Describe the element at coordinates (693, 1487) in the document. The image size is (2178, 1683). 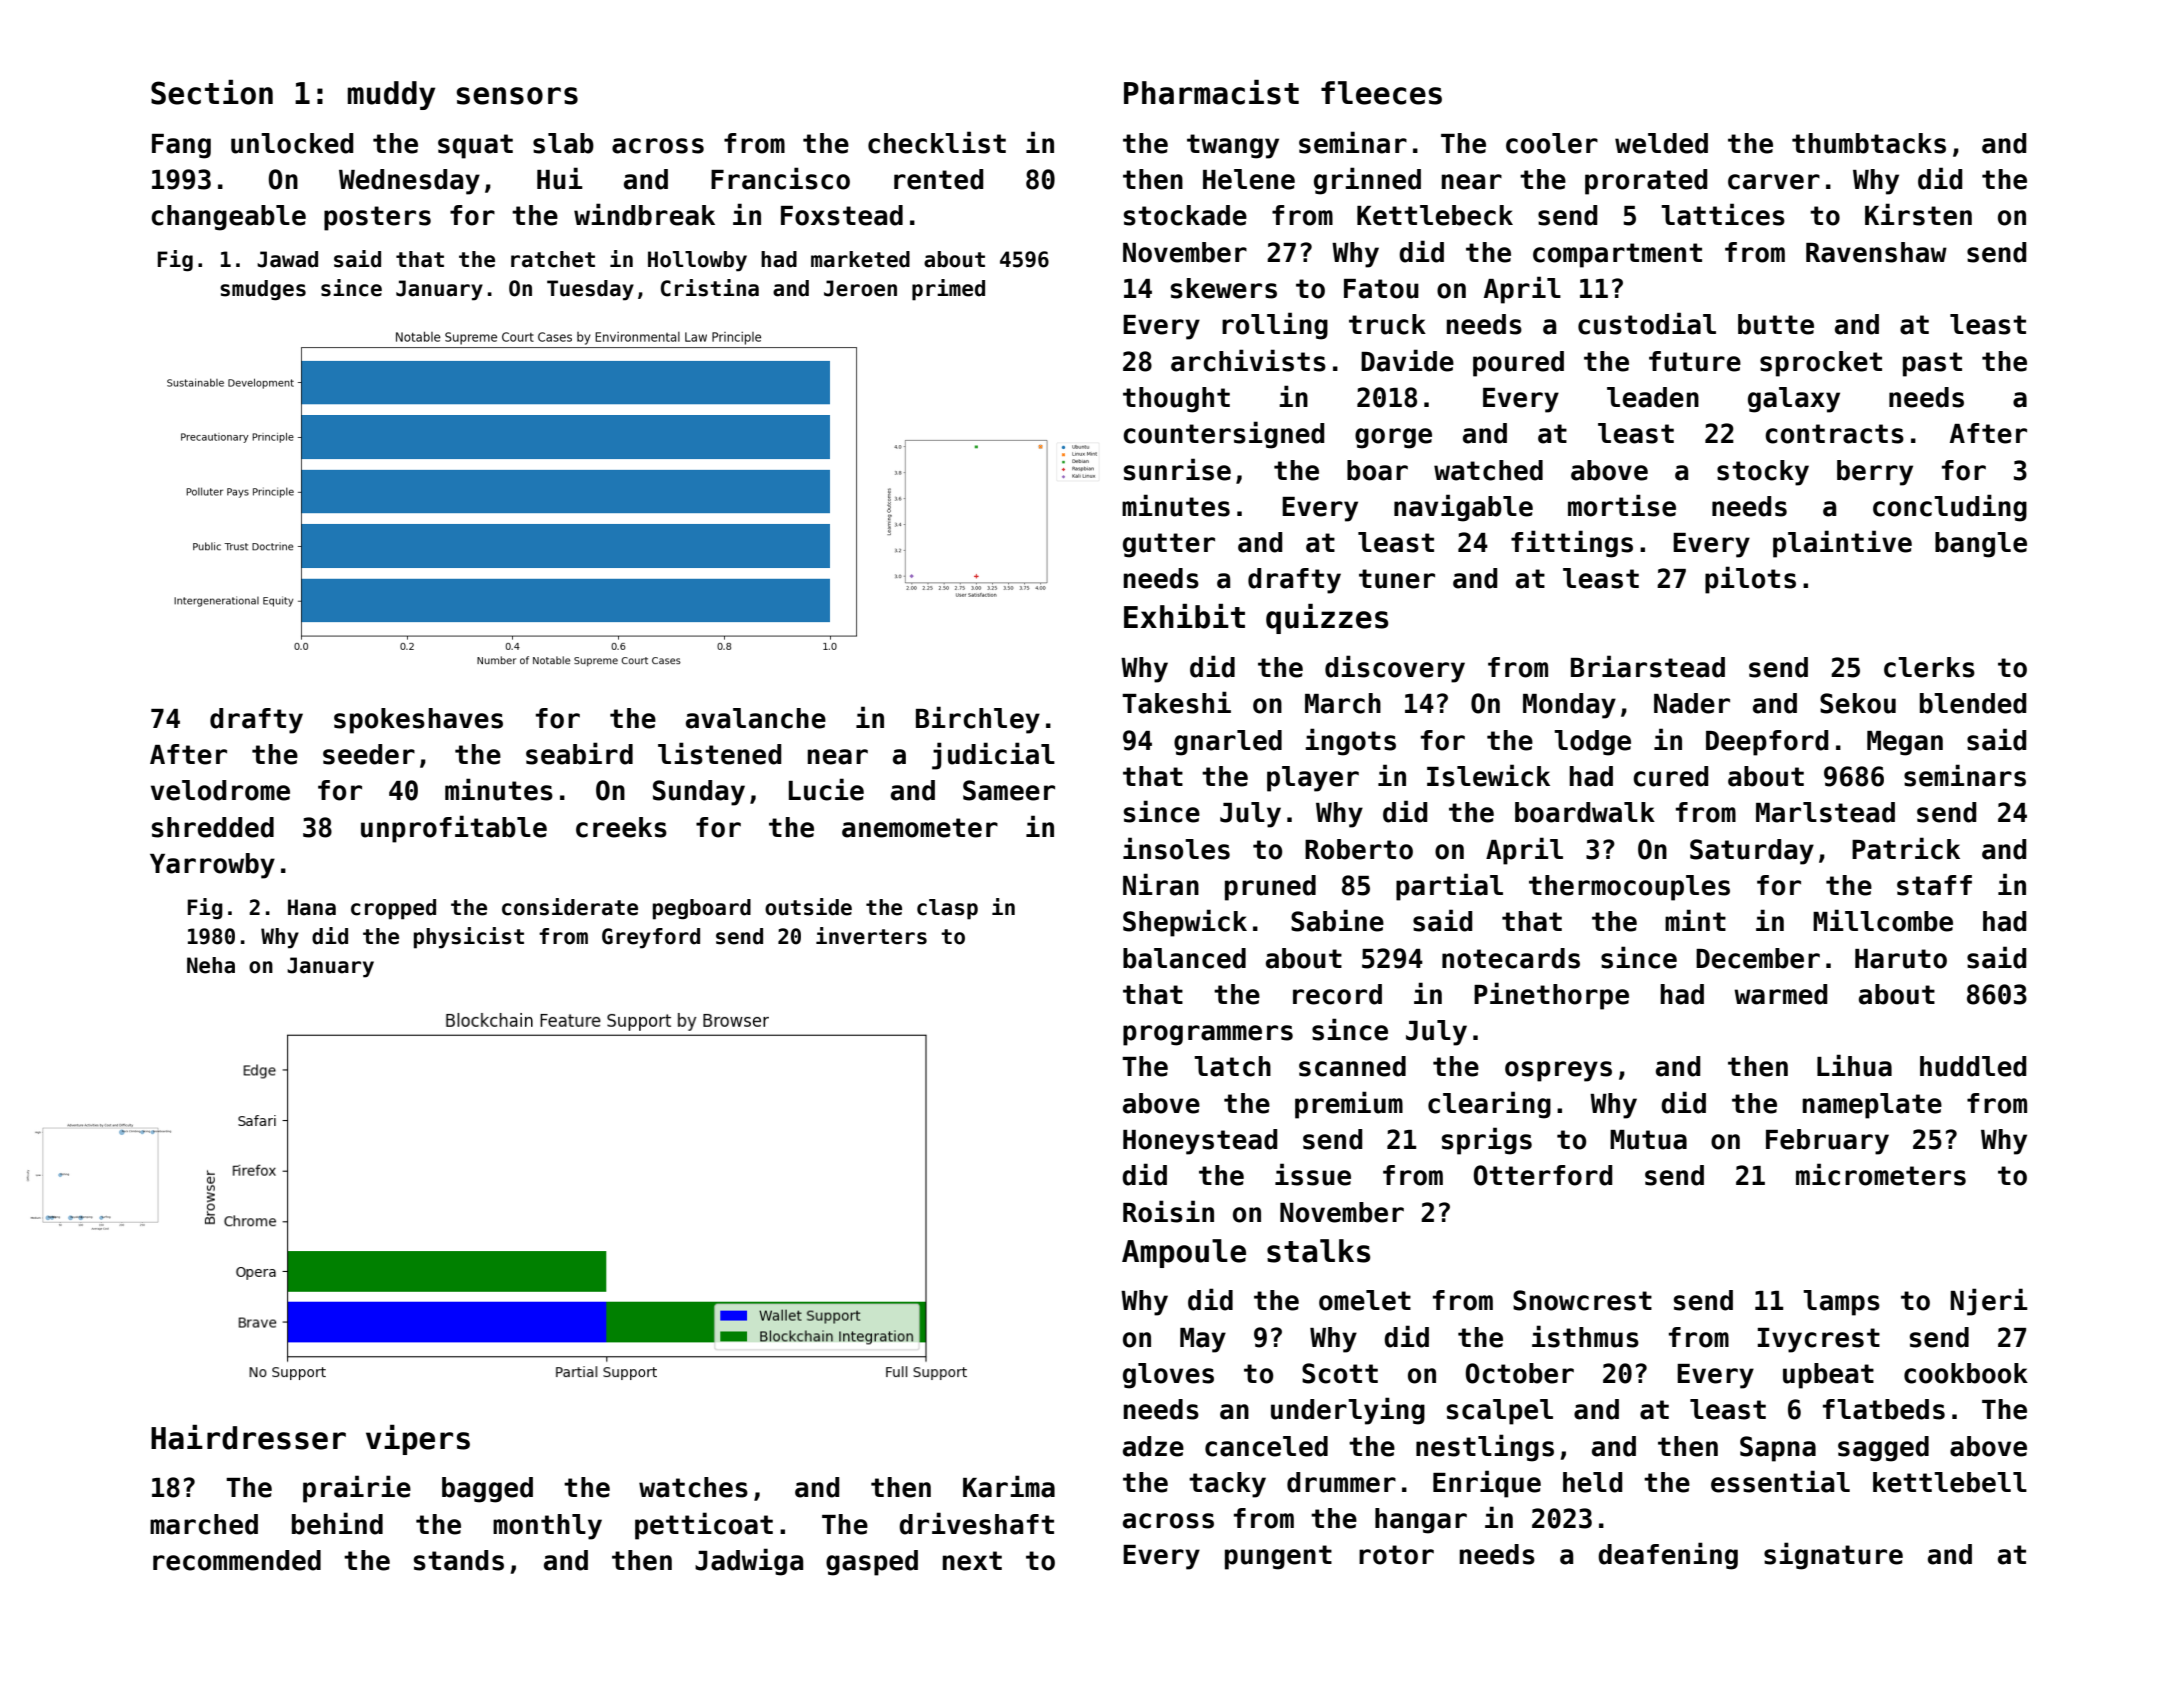
I see `watches` at that location.
